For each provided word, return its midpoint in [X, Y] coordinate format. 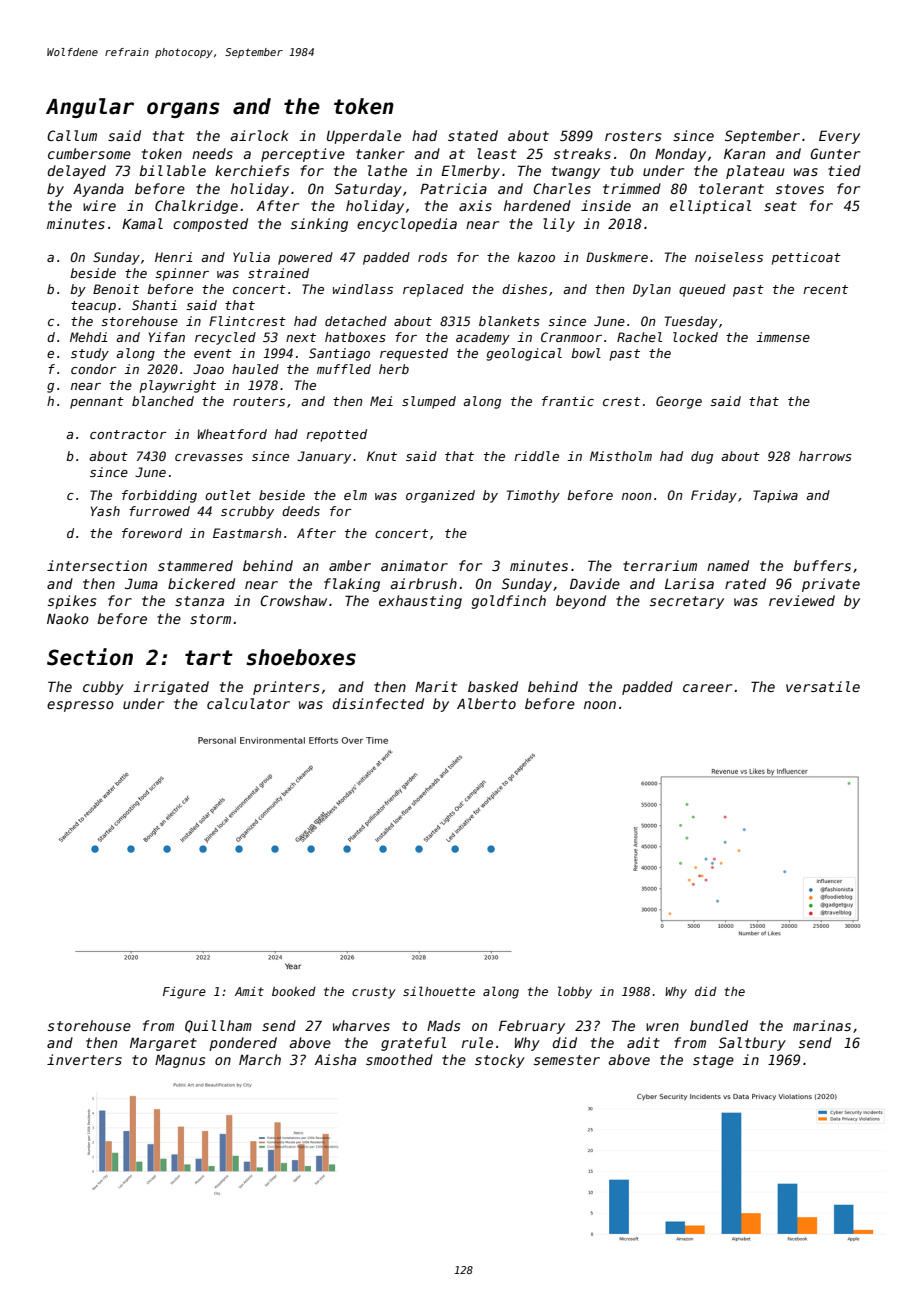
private [831, 585]
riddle [536, 456]
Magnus [180, 1061]
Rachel [639, 337]
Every [839, 137]
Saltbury [752, 1044]
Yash [105, 511]
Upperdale [364, 137]
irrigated [171, 688]
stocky [500, 1061]
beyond [581, 602]
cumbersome [89, 153]
